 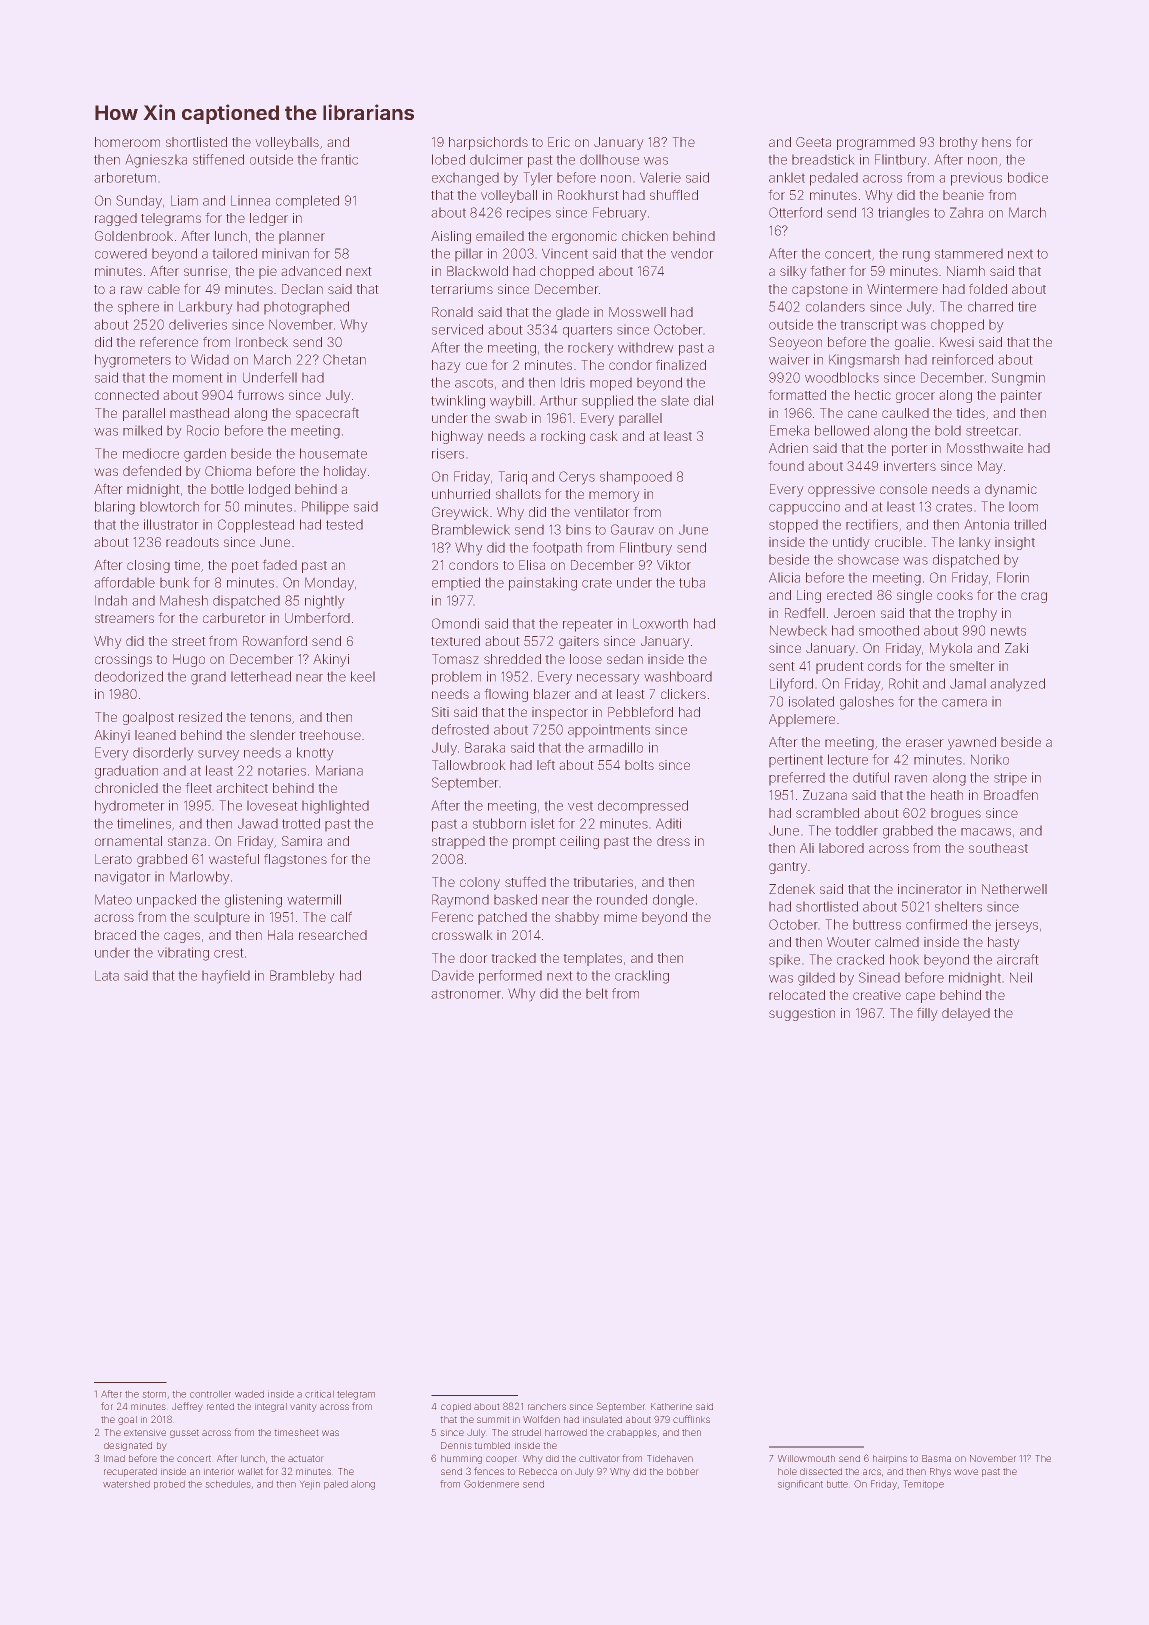 I want to click on Valerie, so click(x=660, y=177).
